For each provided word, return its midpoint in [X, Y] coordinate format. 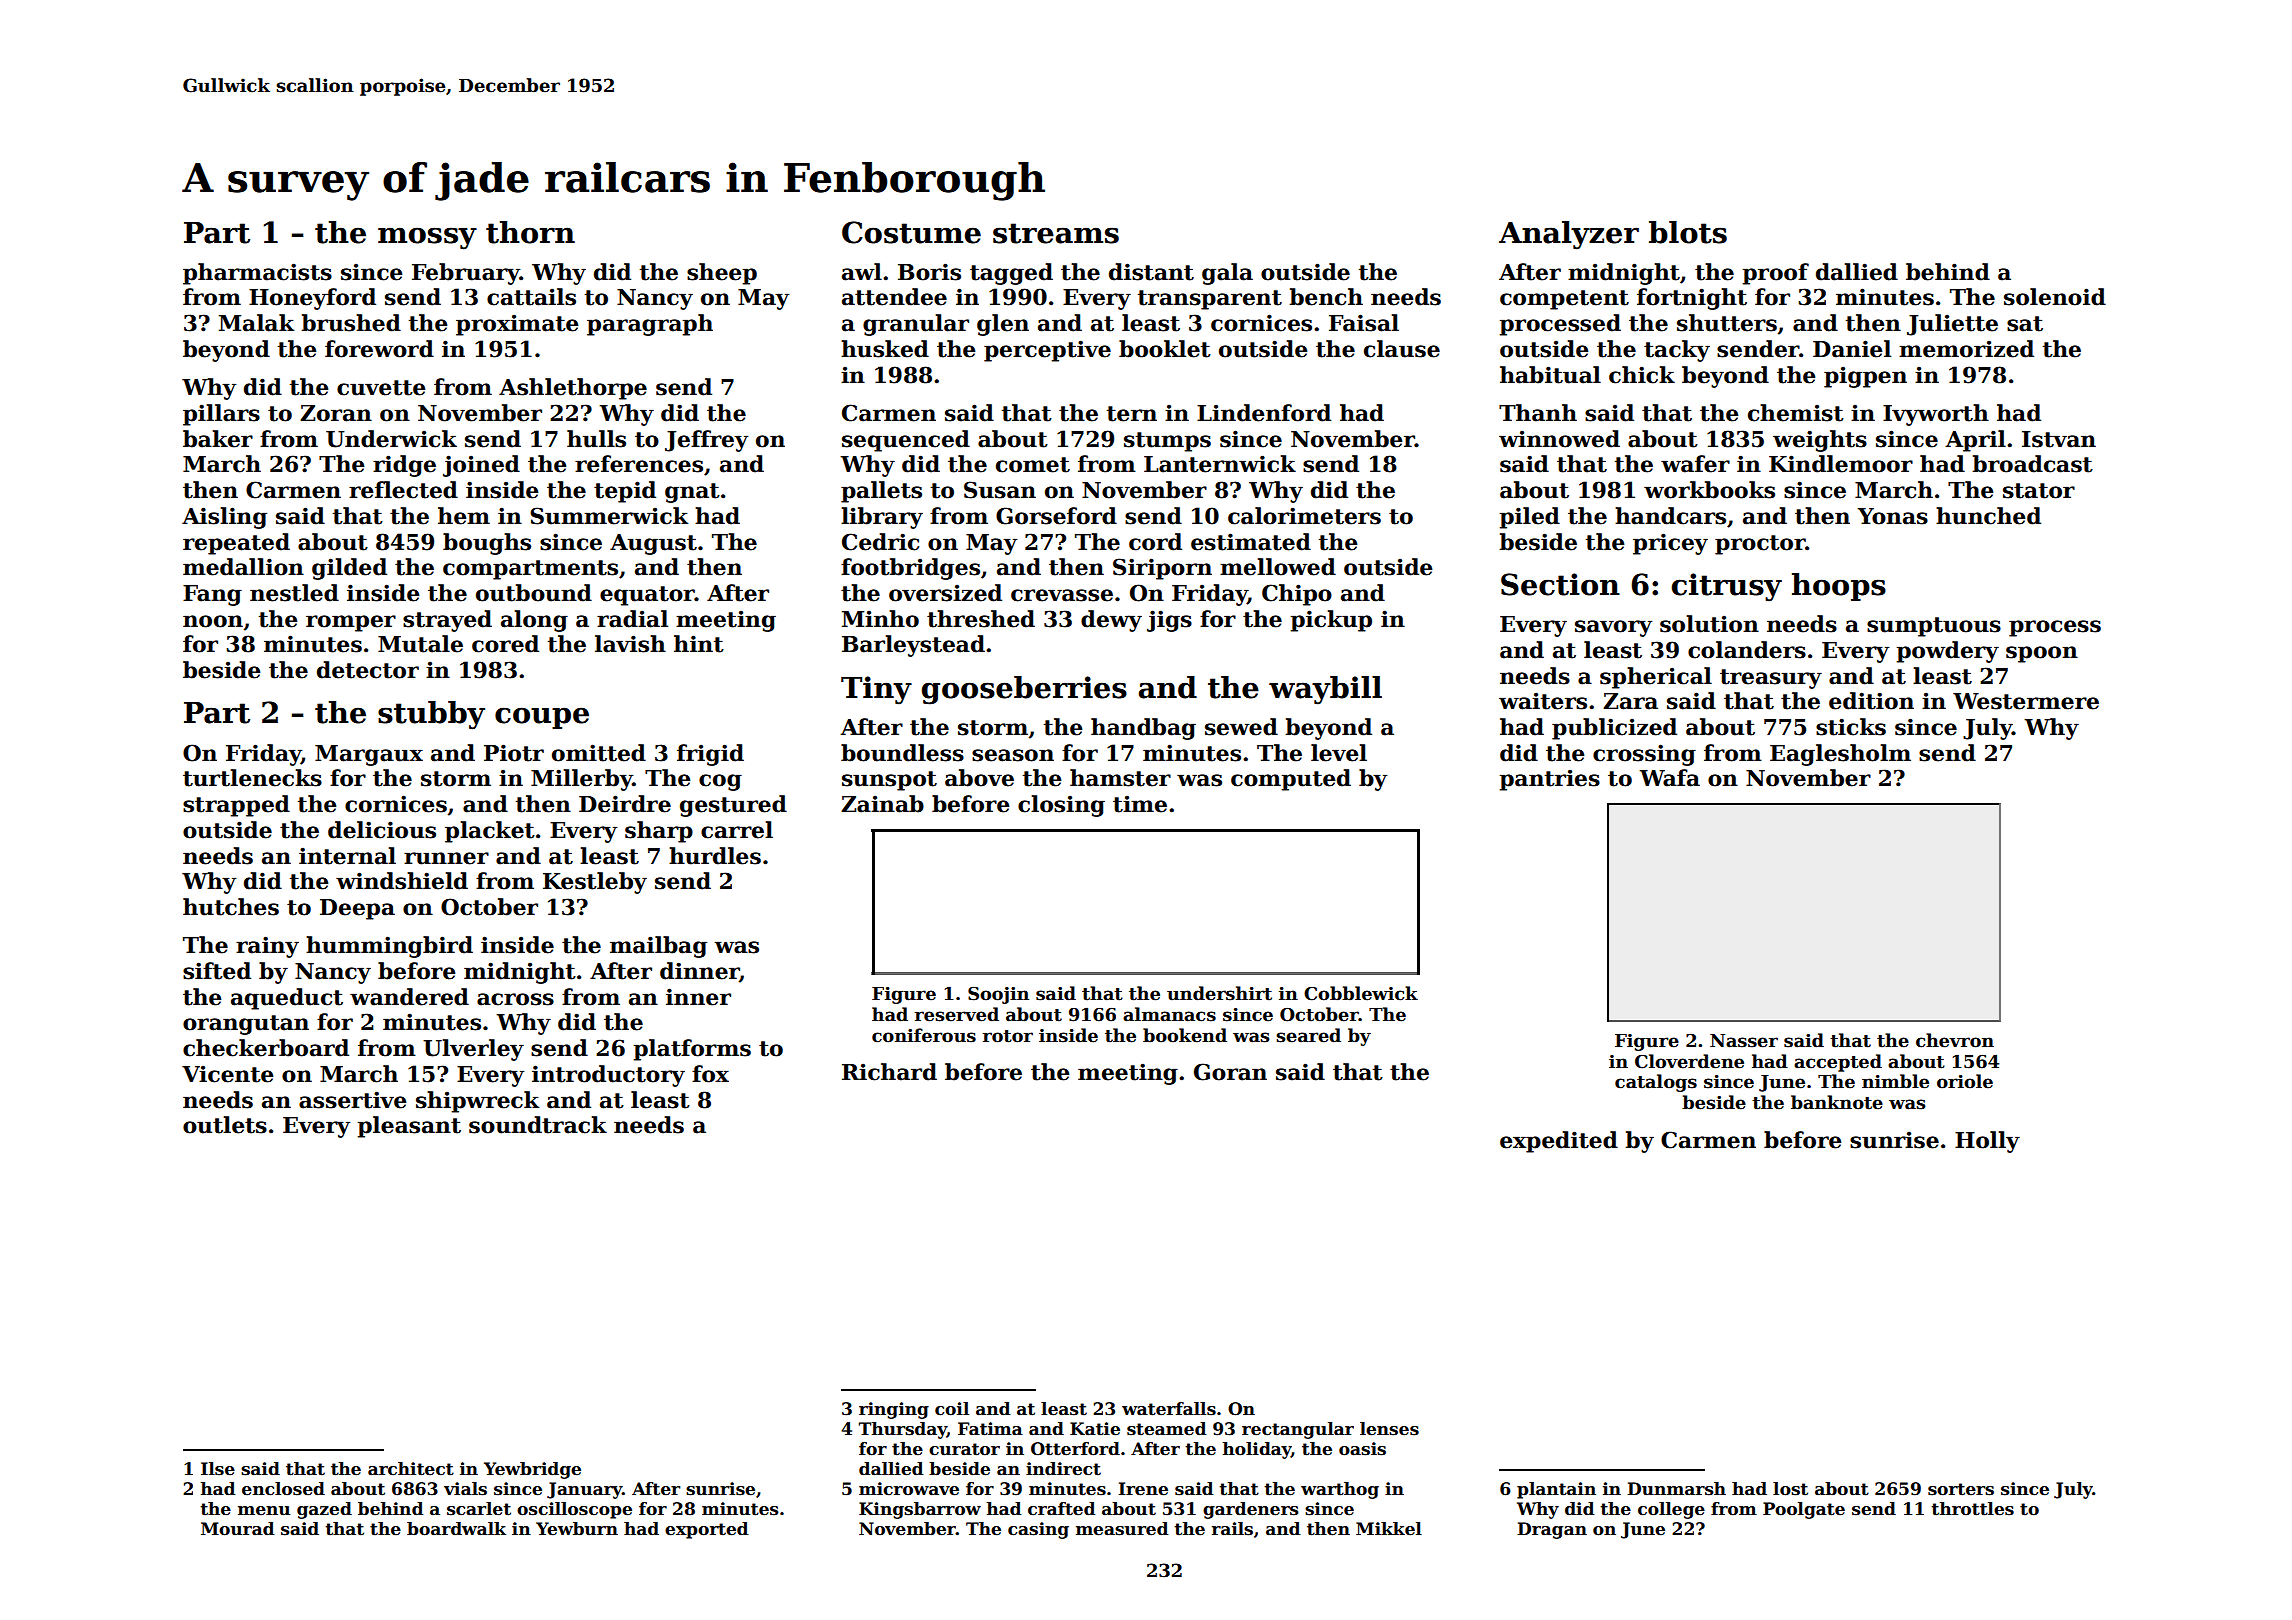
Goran [1230, 1072]
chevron [1955, 1040]
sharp [659, 832]
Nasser [1744, 1041]
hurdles [715, 856]
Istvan [2059, 439]
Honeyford [312, 299]
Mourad [237, 1529]
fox [710, 1074]
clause [1402, 349]
